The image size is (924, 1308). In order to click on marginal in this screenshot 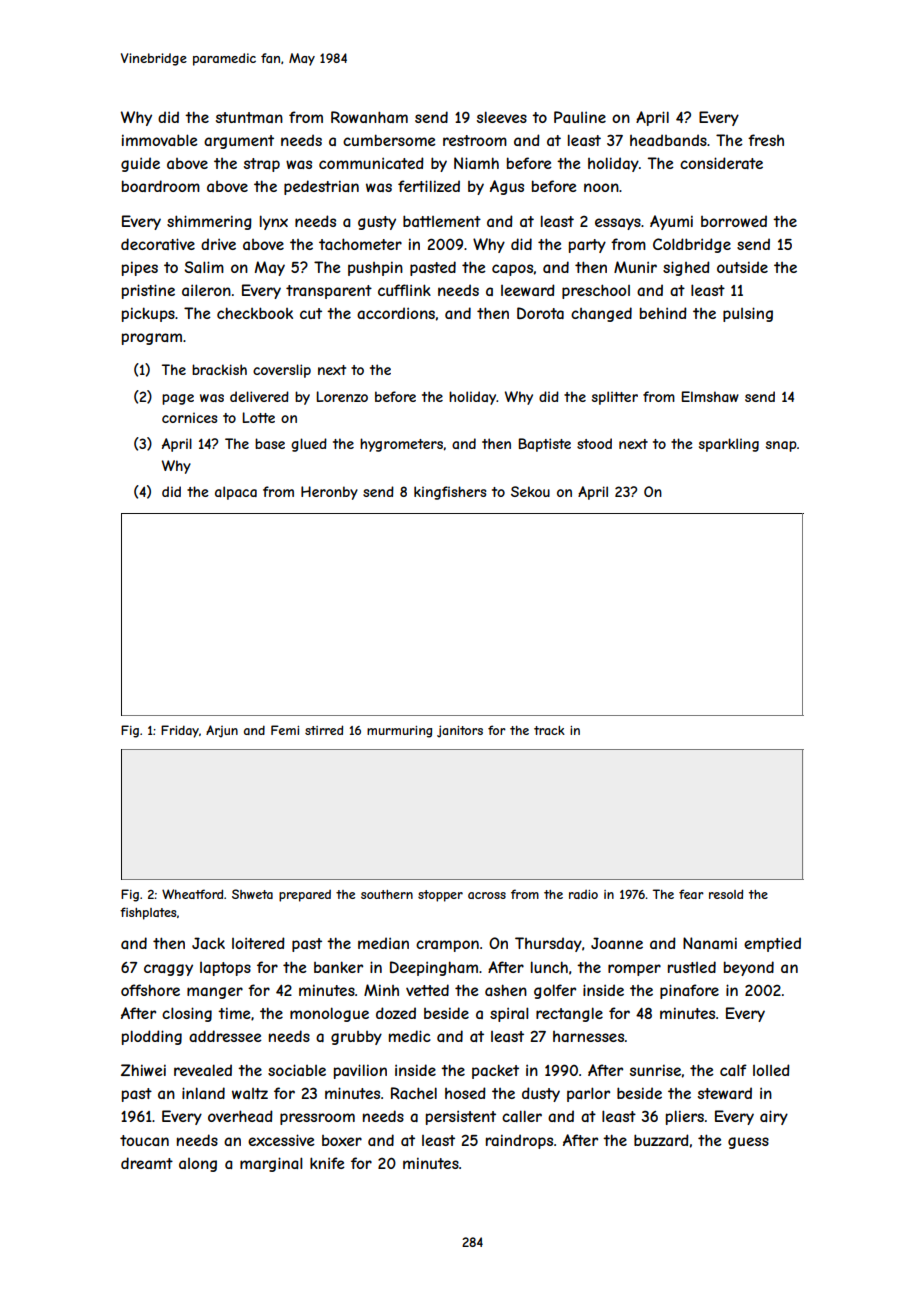, I will do `click(271, 1164)`.
